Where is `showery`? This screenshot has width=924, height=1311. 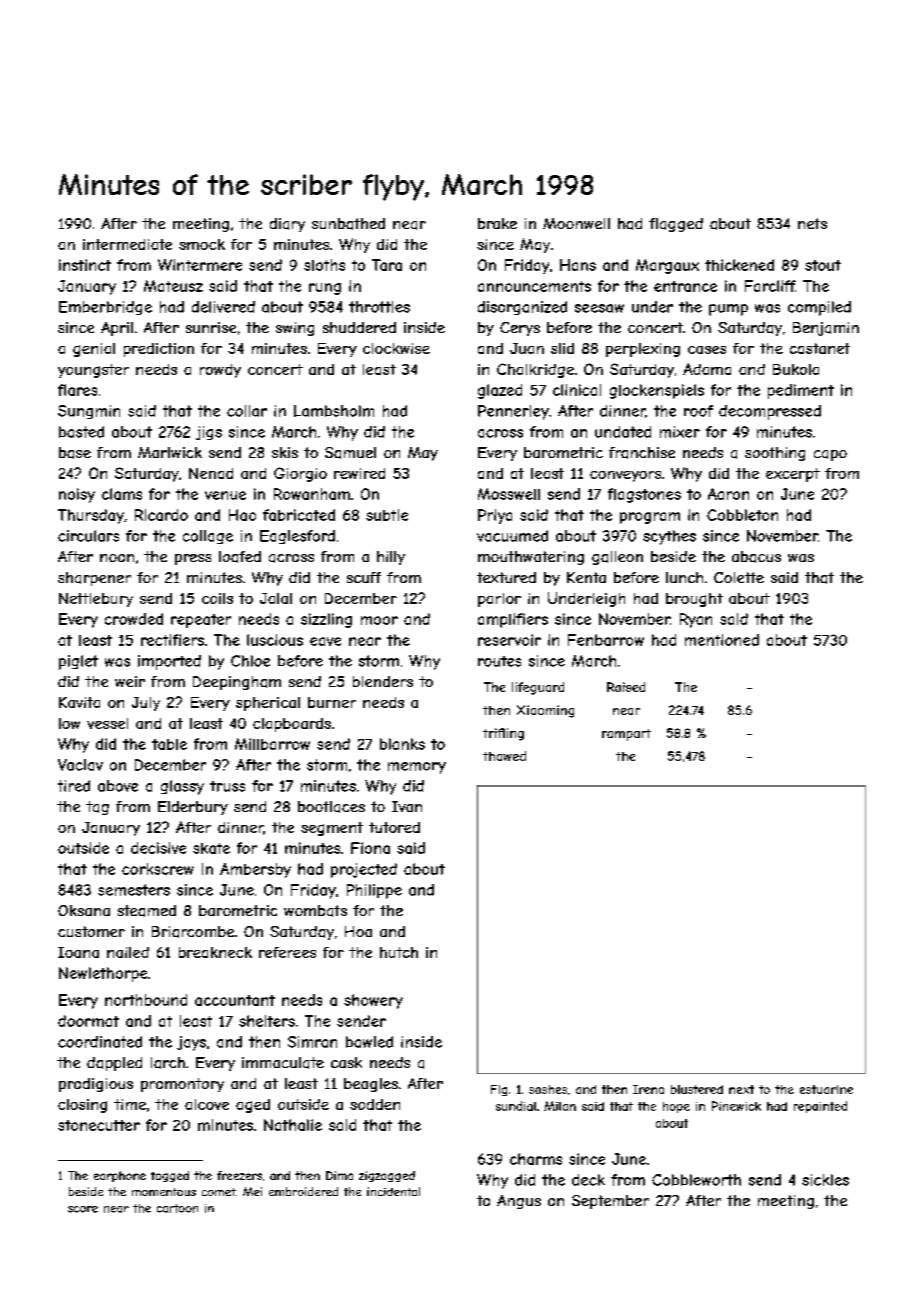 showery is located at coordinates (373, 1001).
